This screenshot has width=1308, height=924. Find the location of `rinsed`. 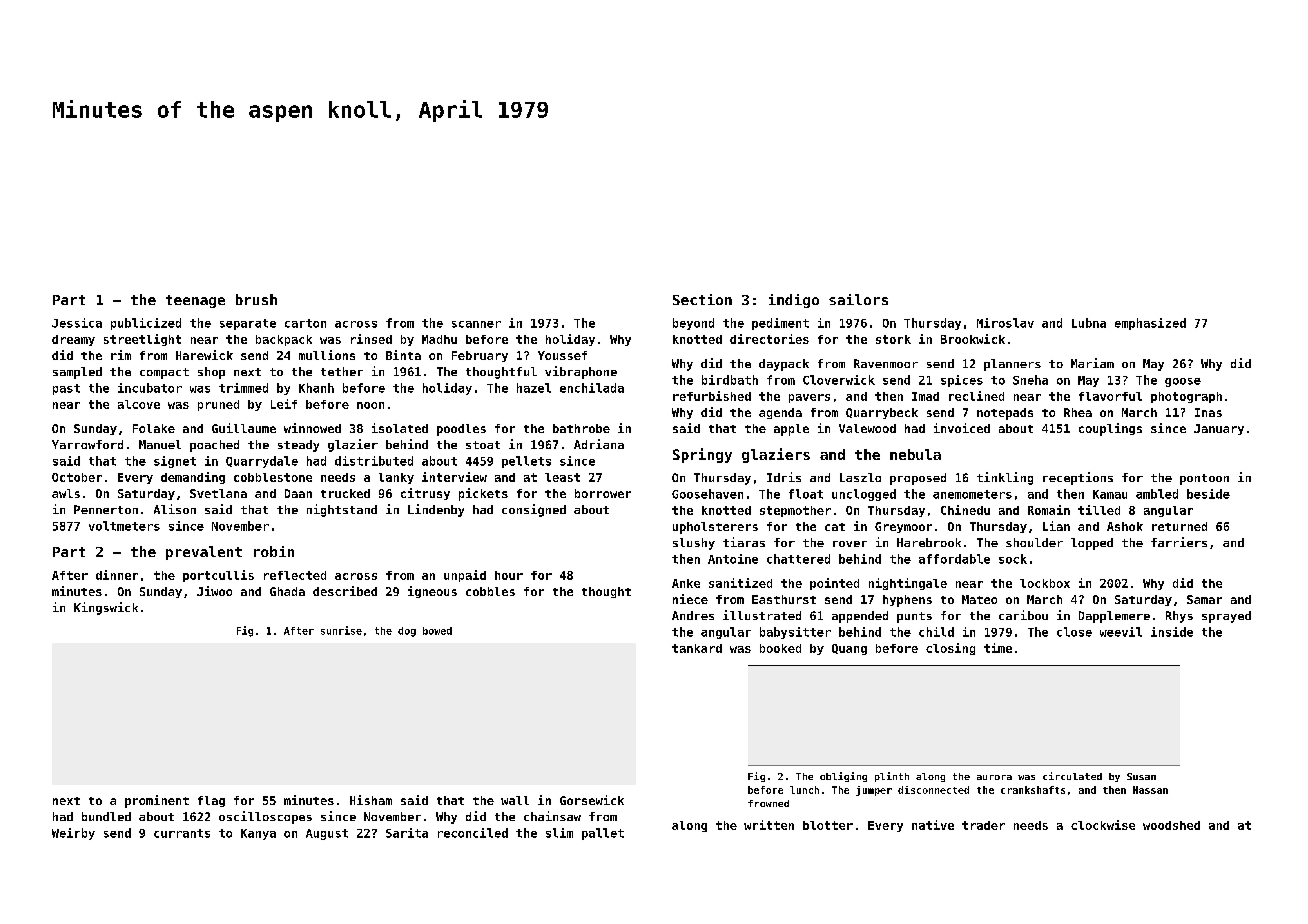

rinsed is located at coordinates (371, 339).
